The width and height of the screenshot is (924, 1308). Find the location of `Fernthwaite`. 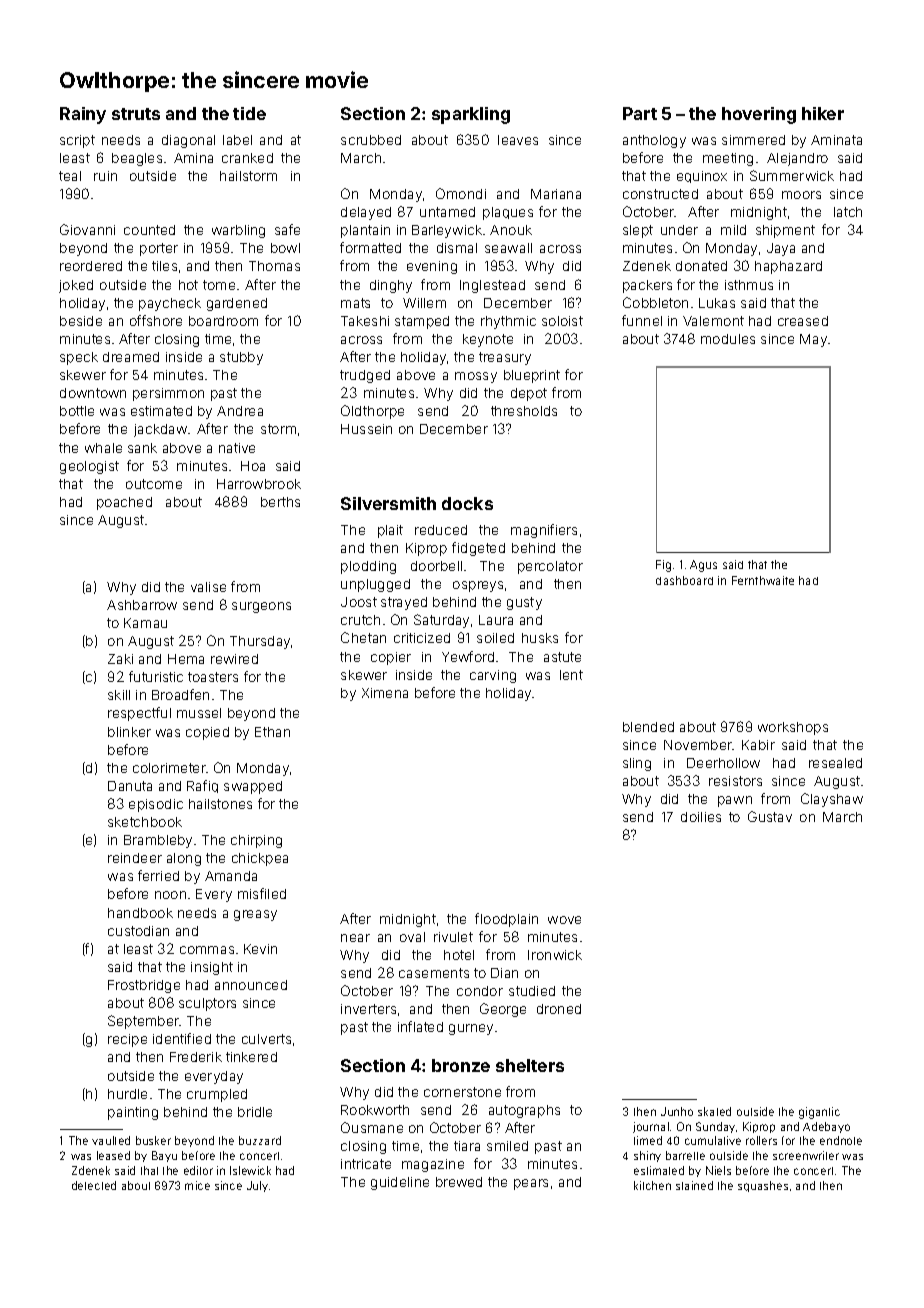

Fernthwaite is located at coordinates (763, 580).
